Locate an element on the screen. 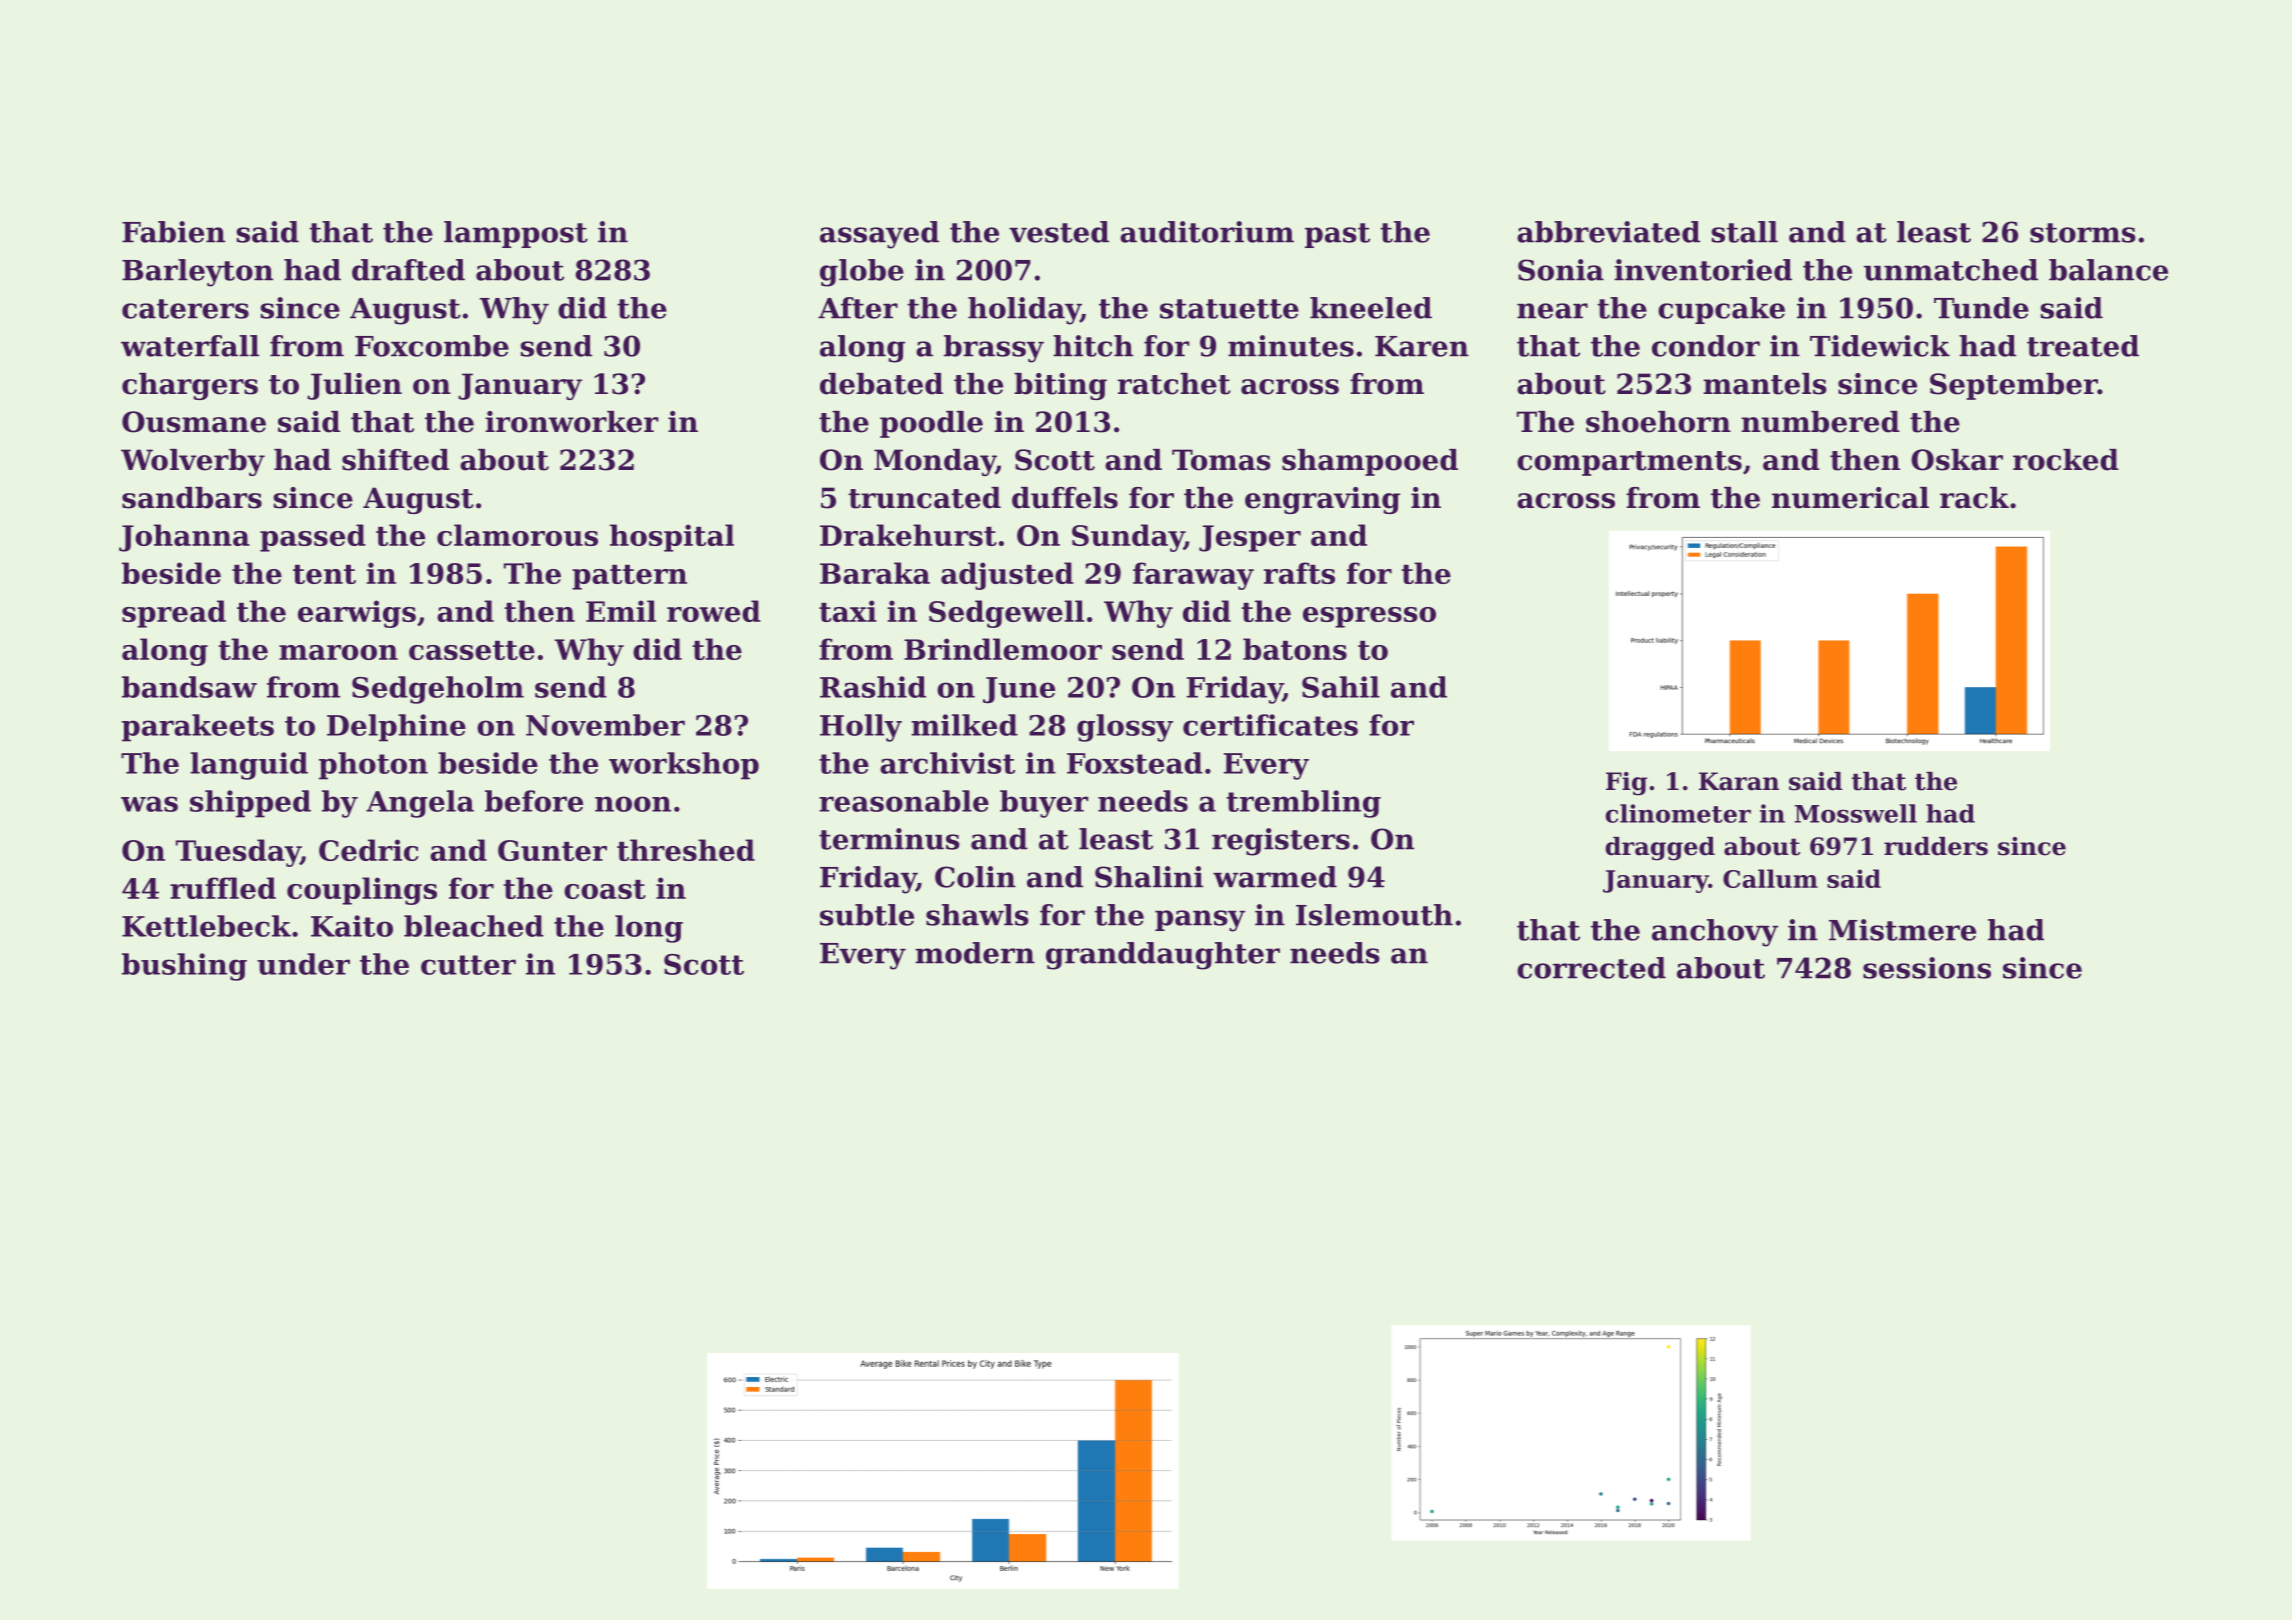  Sedgeholm is located at coordinates (438, 690).
